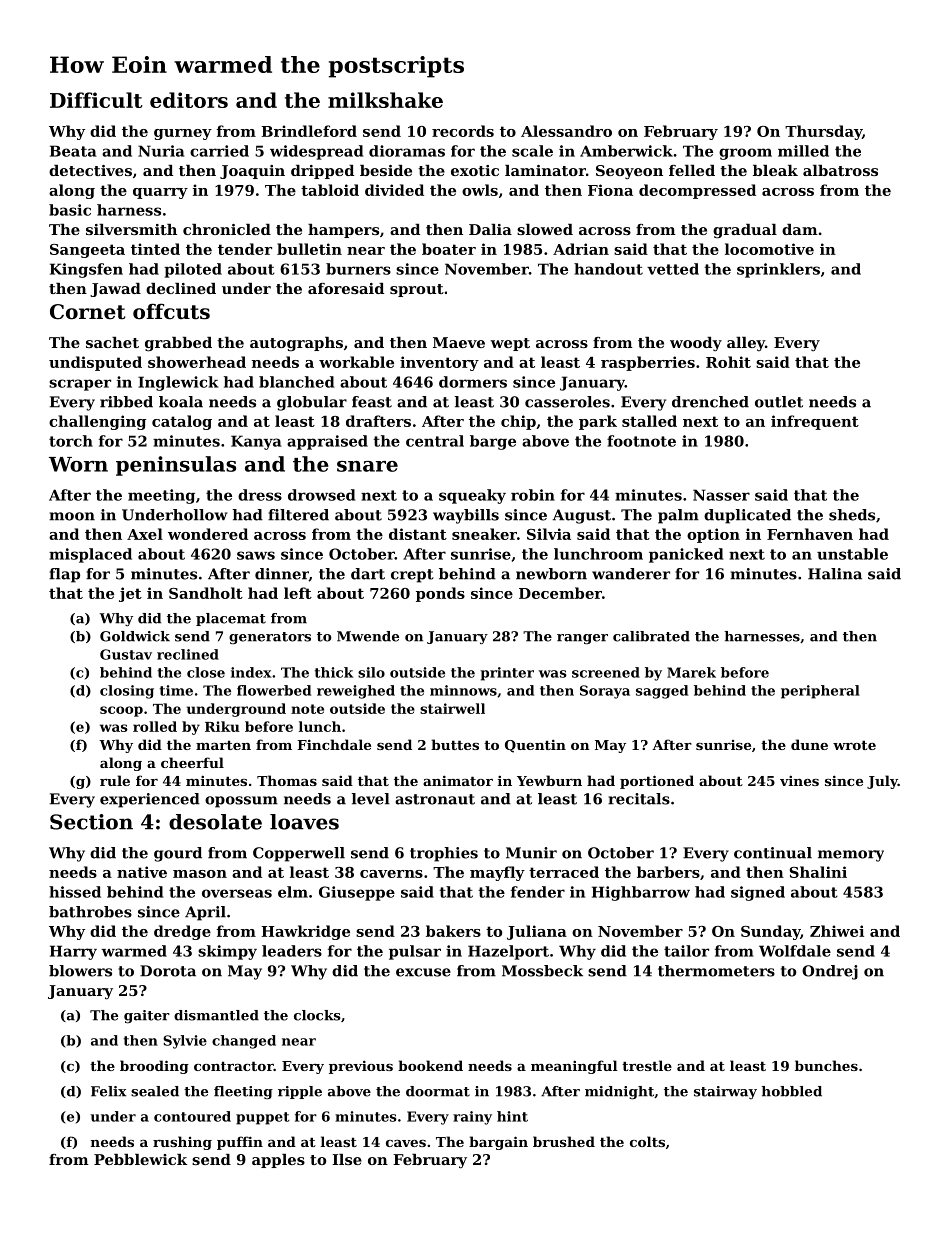 The width and height of the page is (952, 1233). Describe the element at coordinates (219, 151) in the page. I see `carried` at that location.
